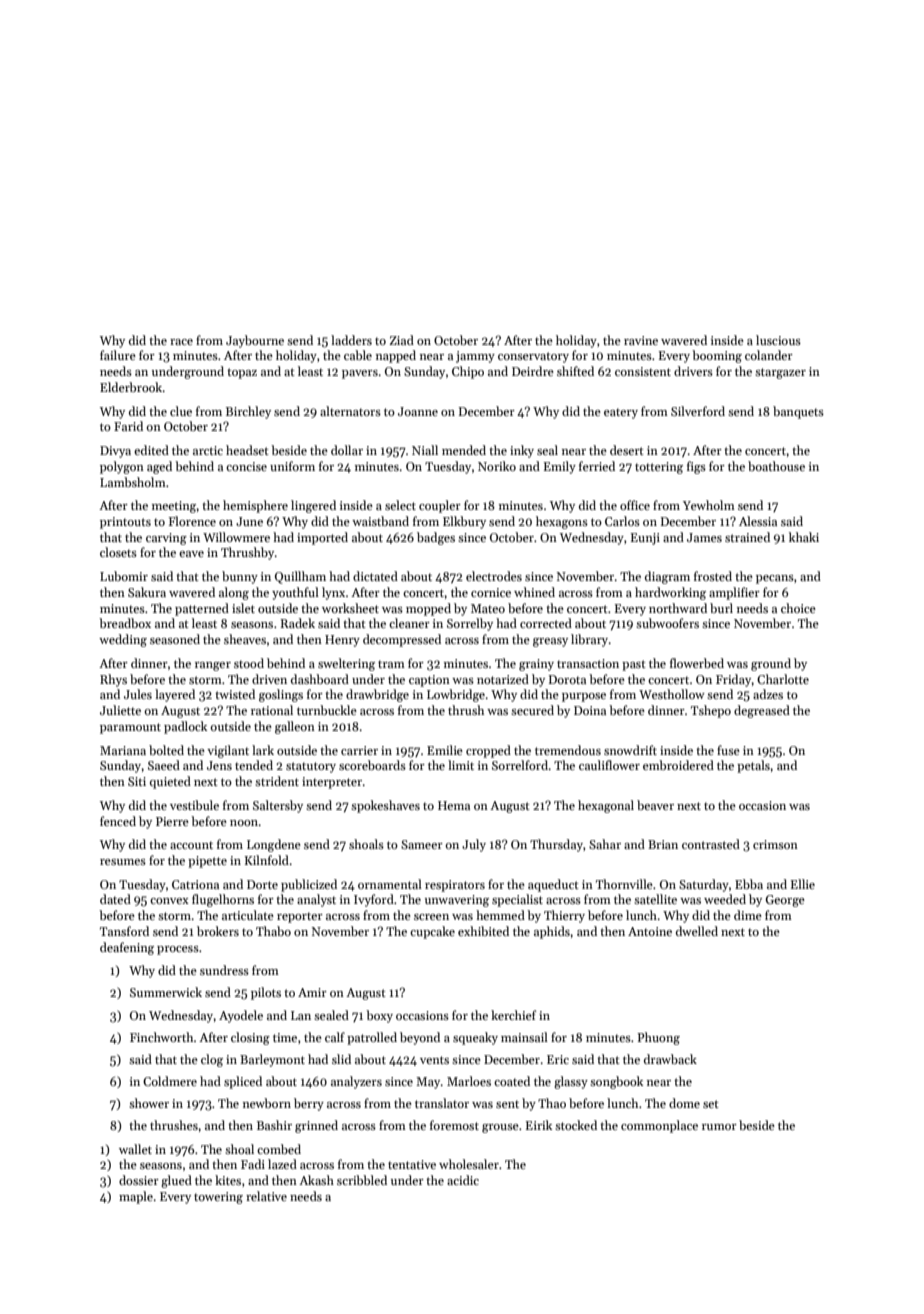  What do you see at coordinates (246, 466) in the page?
I see `concise` at bounding box center [246, 466].
